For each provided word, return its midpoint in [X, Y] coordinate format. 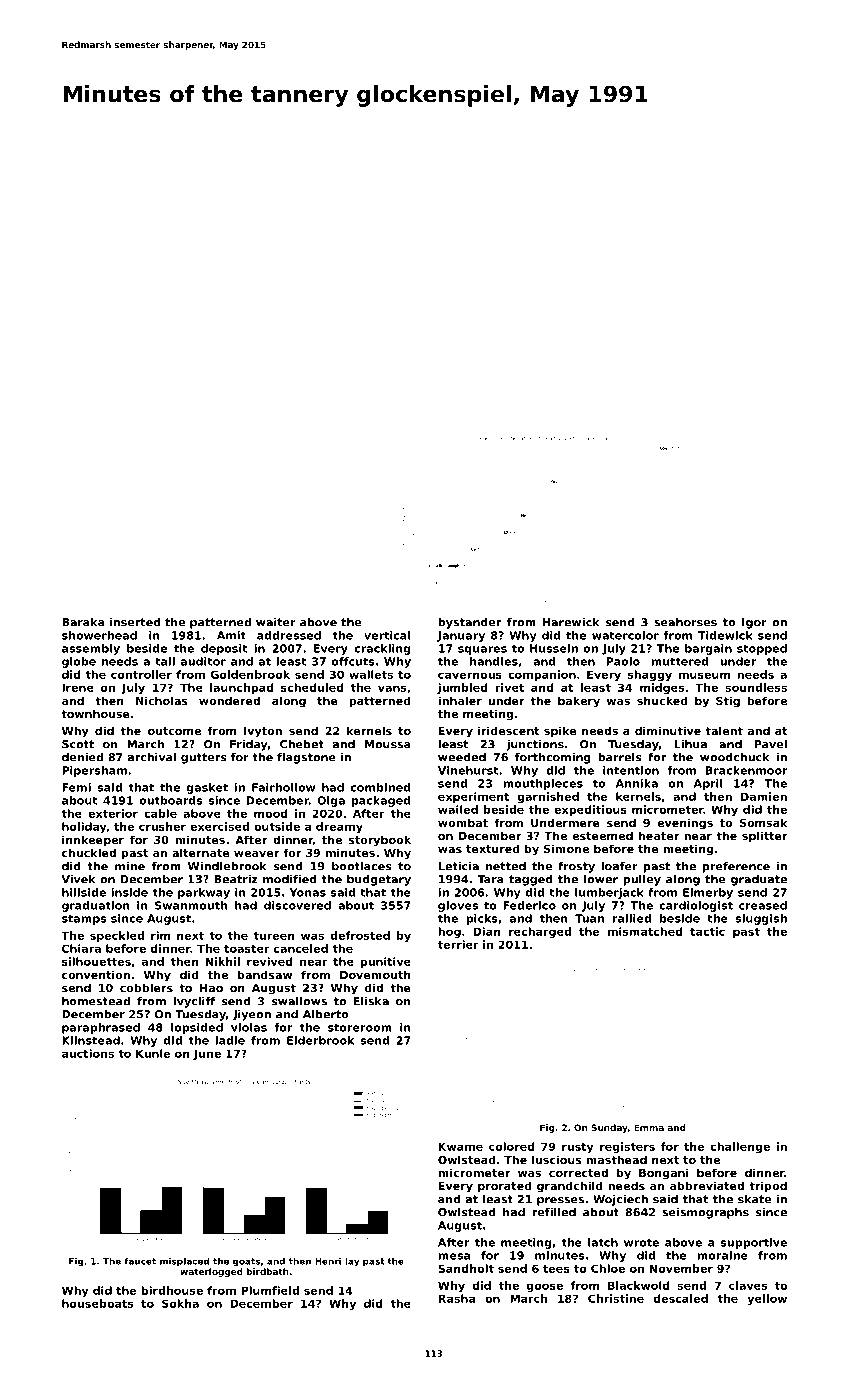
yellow [767, 1299]
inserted [135, 622]
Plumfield [270, 1290]
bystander [469, 623]
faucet [140, 1261]
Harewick [571, 622]
